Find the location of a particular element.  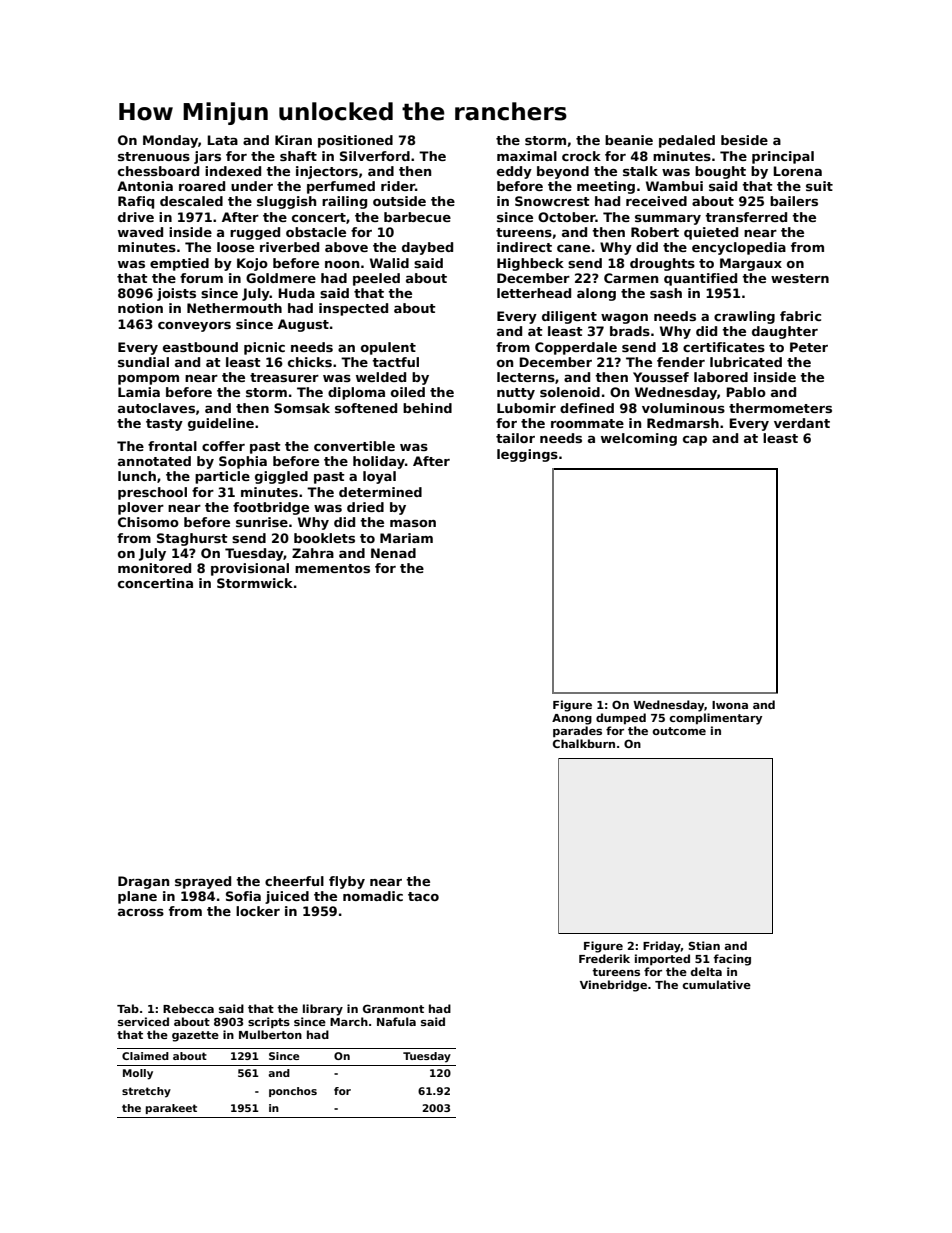

transferred is located at coordinates (746, 217).
